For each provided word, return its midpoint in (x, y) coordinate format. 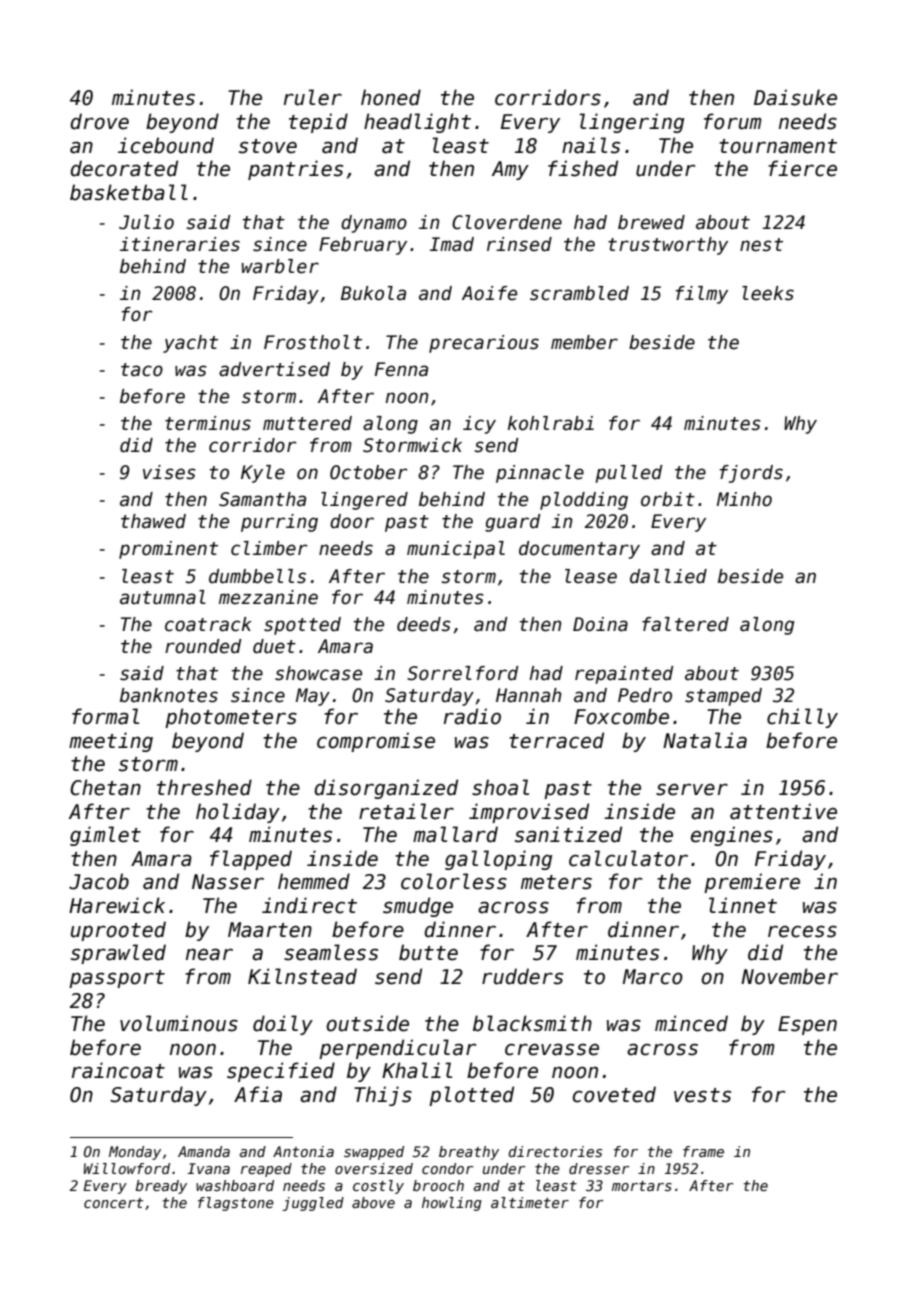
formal (105, 716)
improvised (529, 813)
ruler (313, 97)
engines (732, 836)
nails (591, 145)
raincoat (118, 1070)
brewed (651, 222)
